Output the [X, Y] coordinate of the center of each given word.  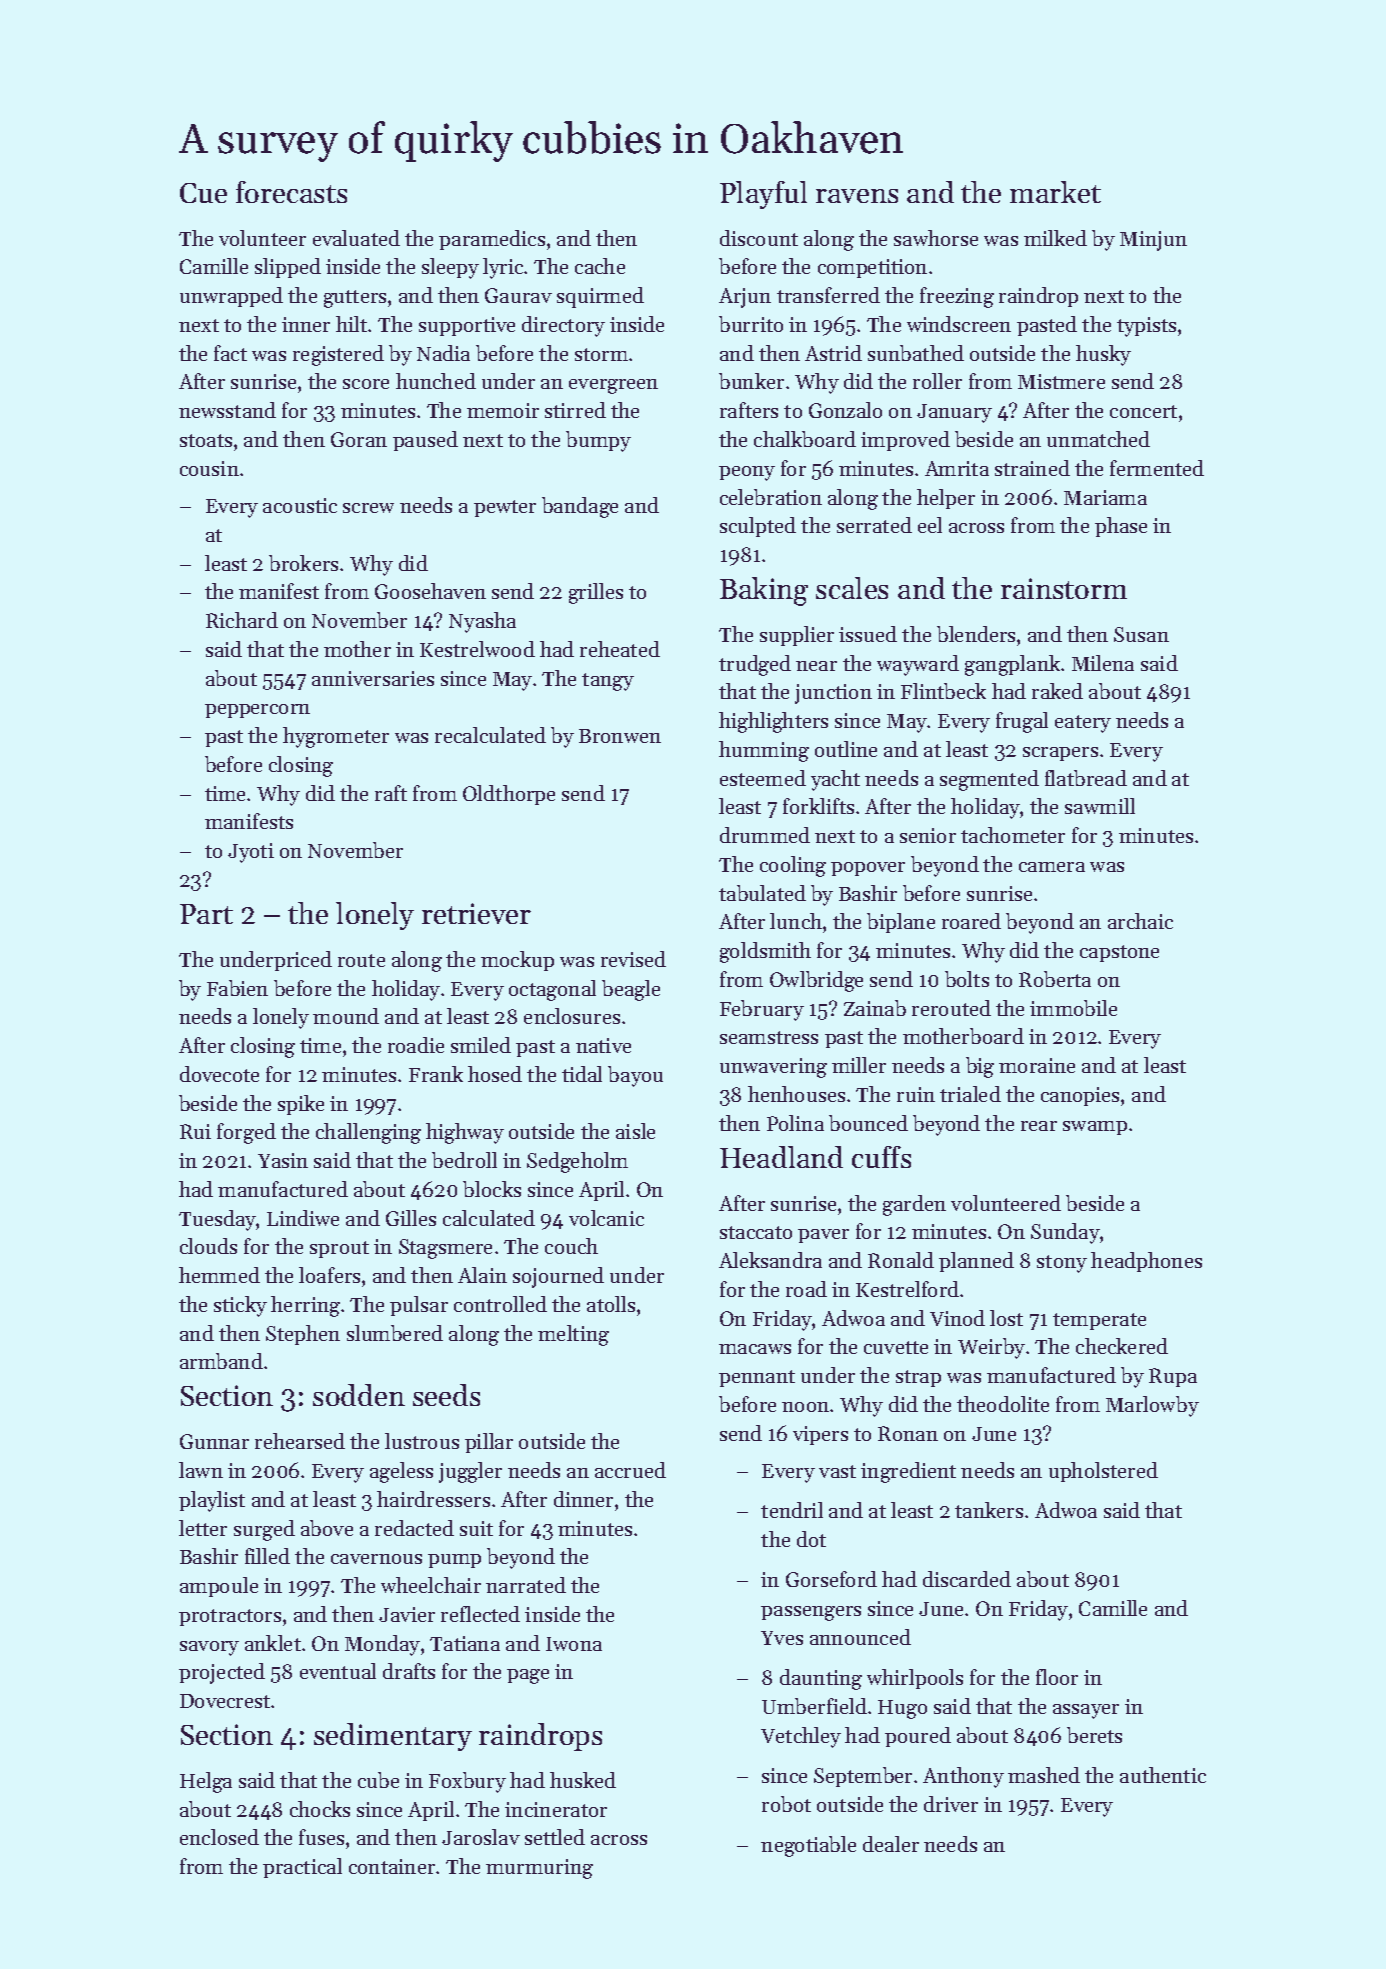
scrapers [1060, 754]
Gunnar [214, 1441]
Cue [203, 193]
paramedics [492, 240]
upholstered [1103, 1472]
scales [852, 588]
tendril [792, 1510]
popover [868, 869]
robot [786, 1804]
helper [946, 499]
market [1055, 192]
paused [425, 441]
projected [222, 1673]
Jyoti [251, 853]
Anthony [963, 1777]
